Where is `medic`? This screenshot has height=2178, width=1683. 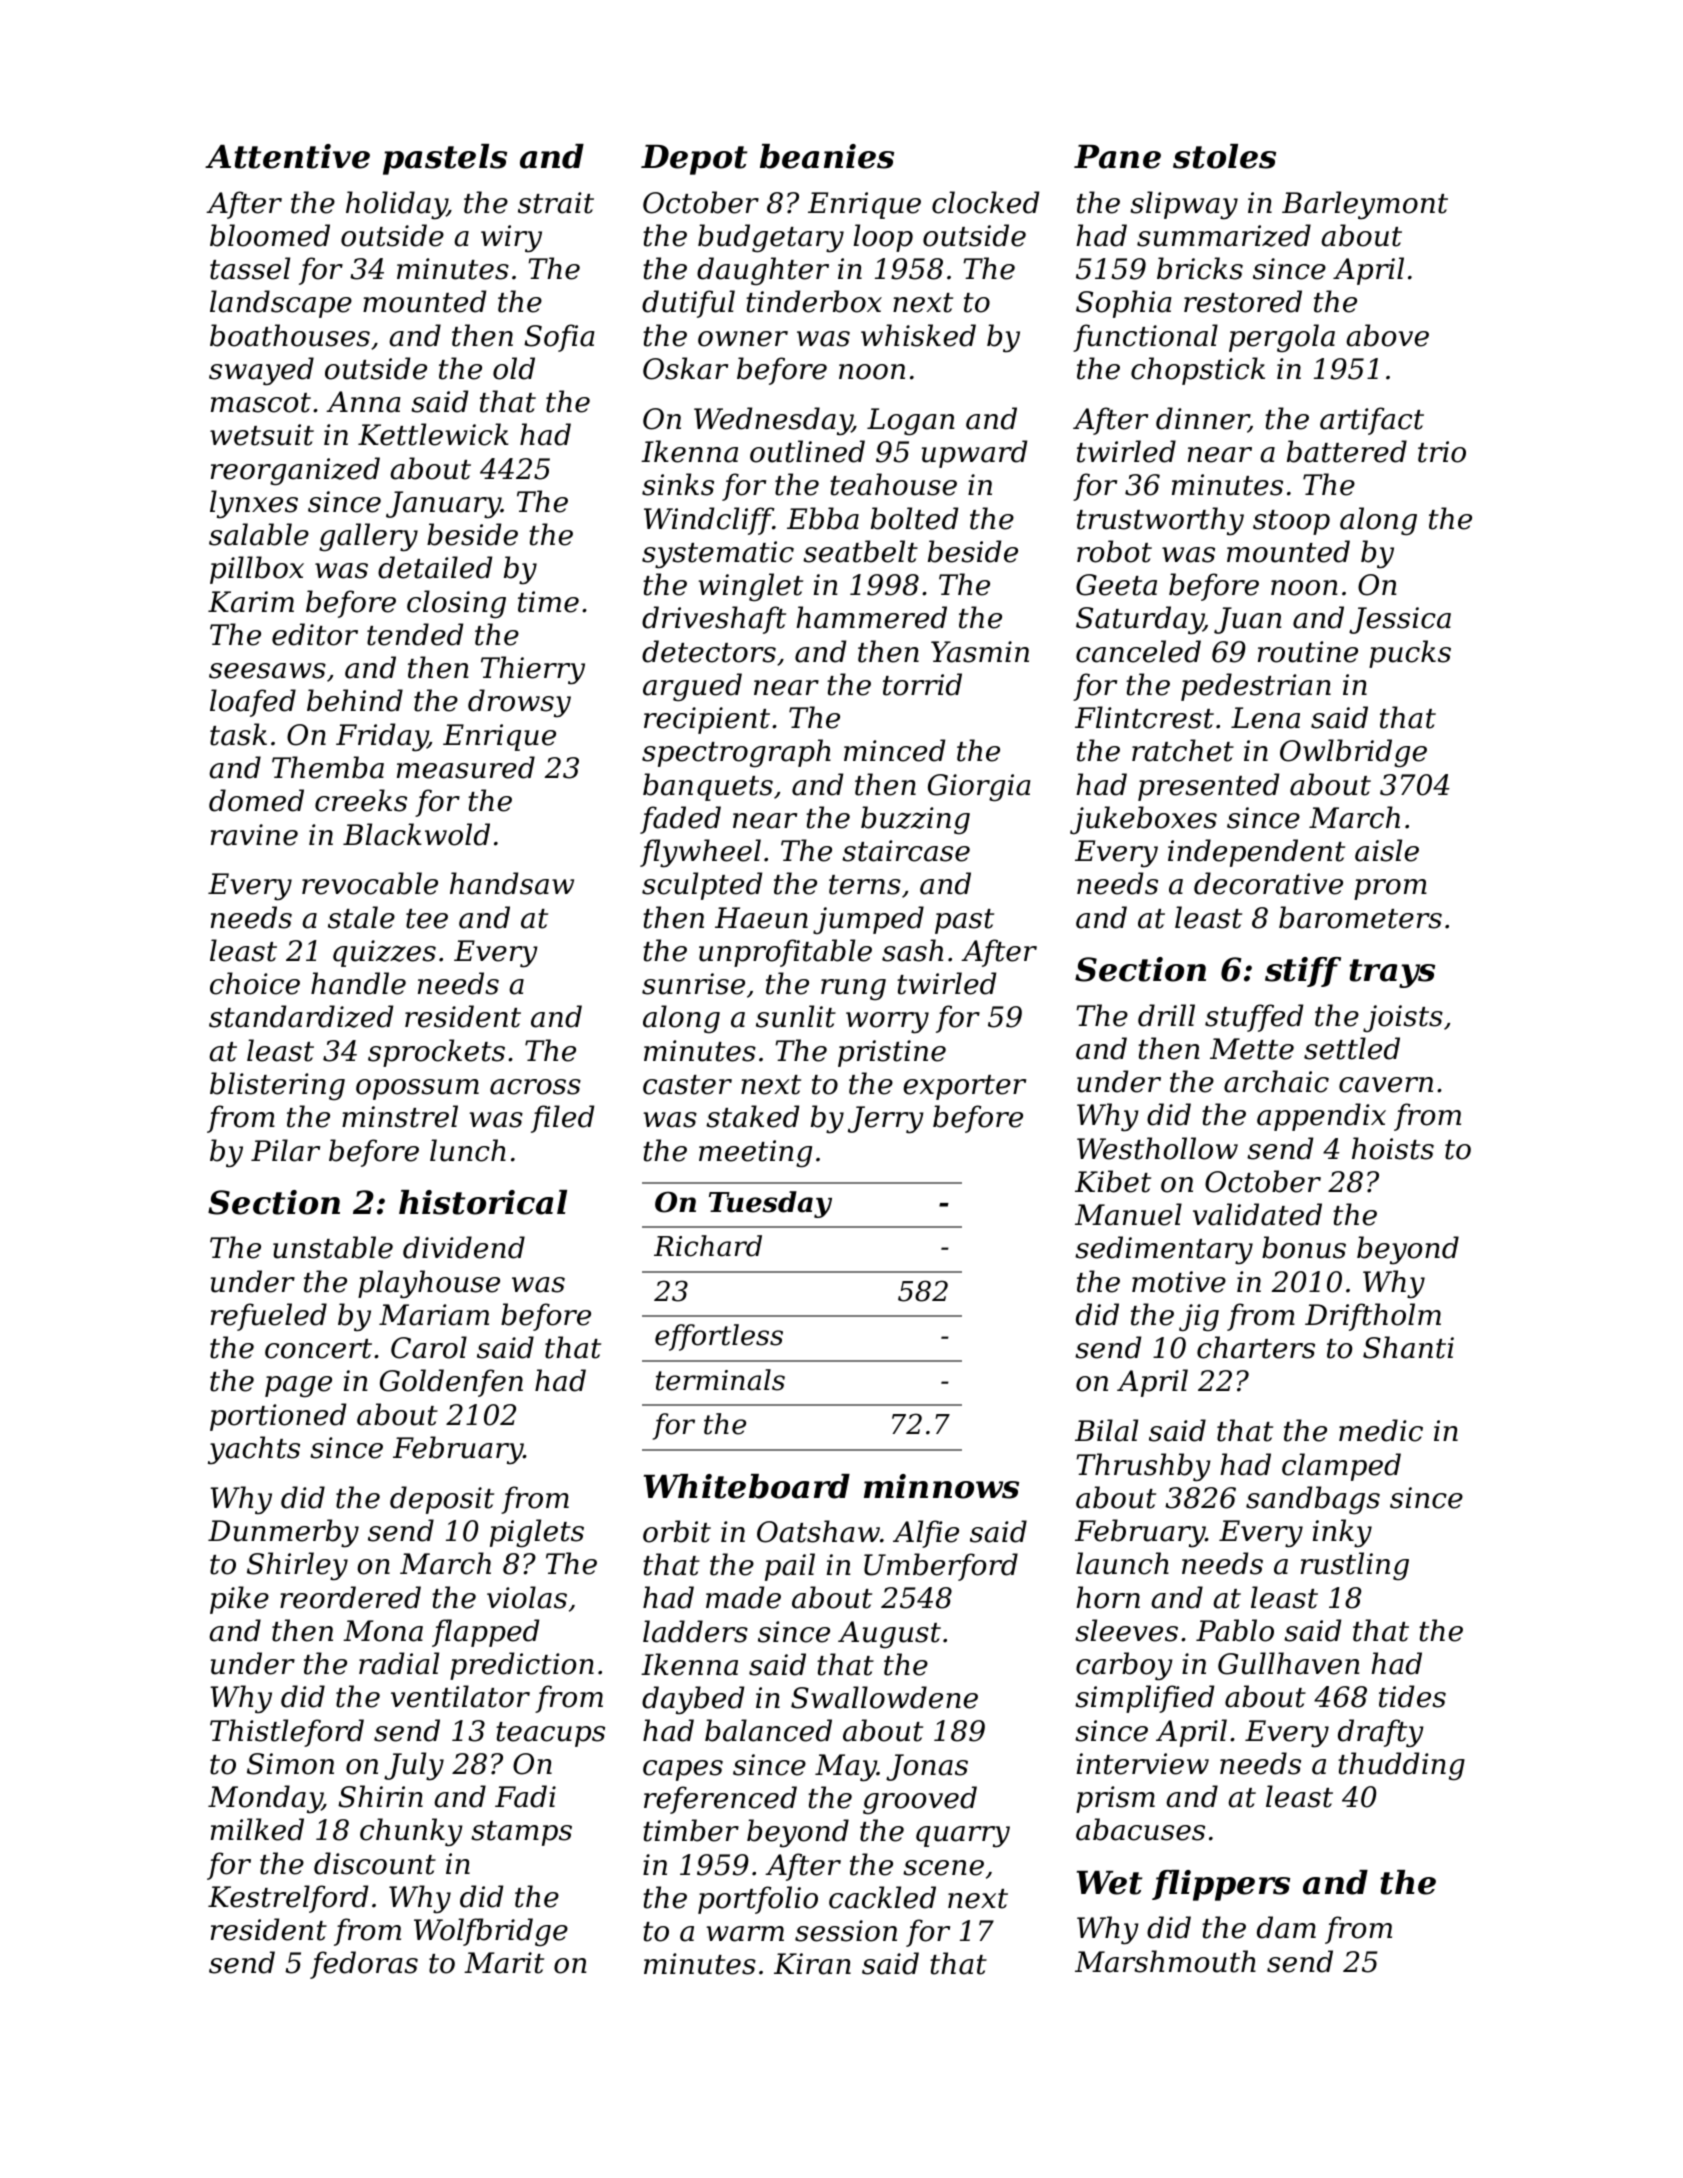
medic is located at coordinates (1381, 1430).
